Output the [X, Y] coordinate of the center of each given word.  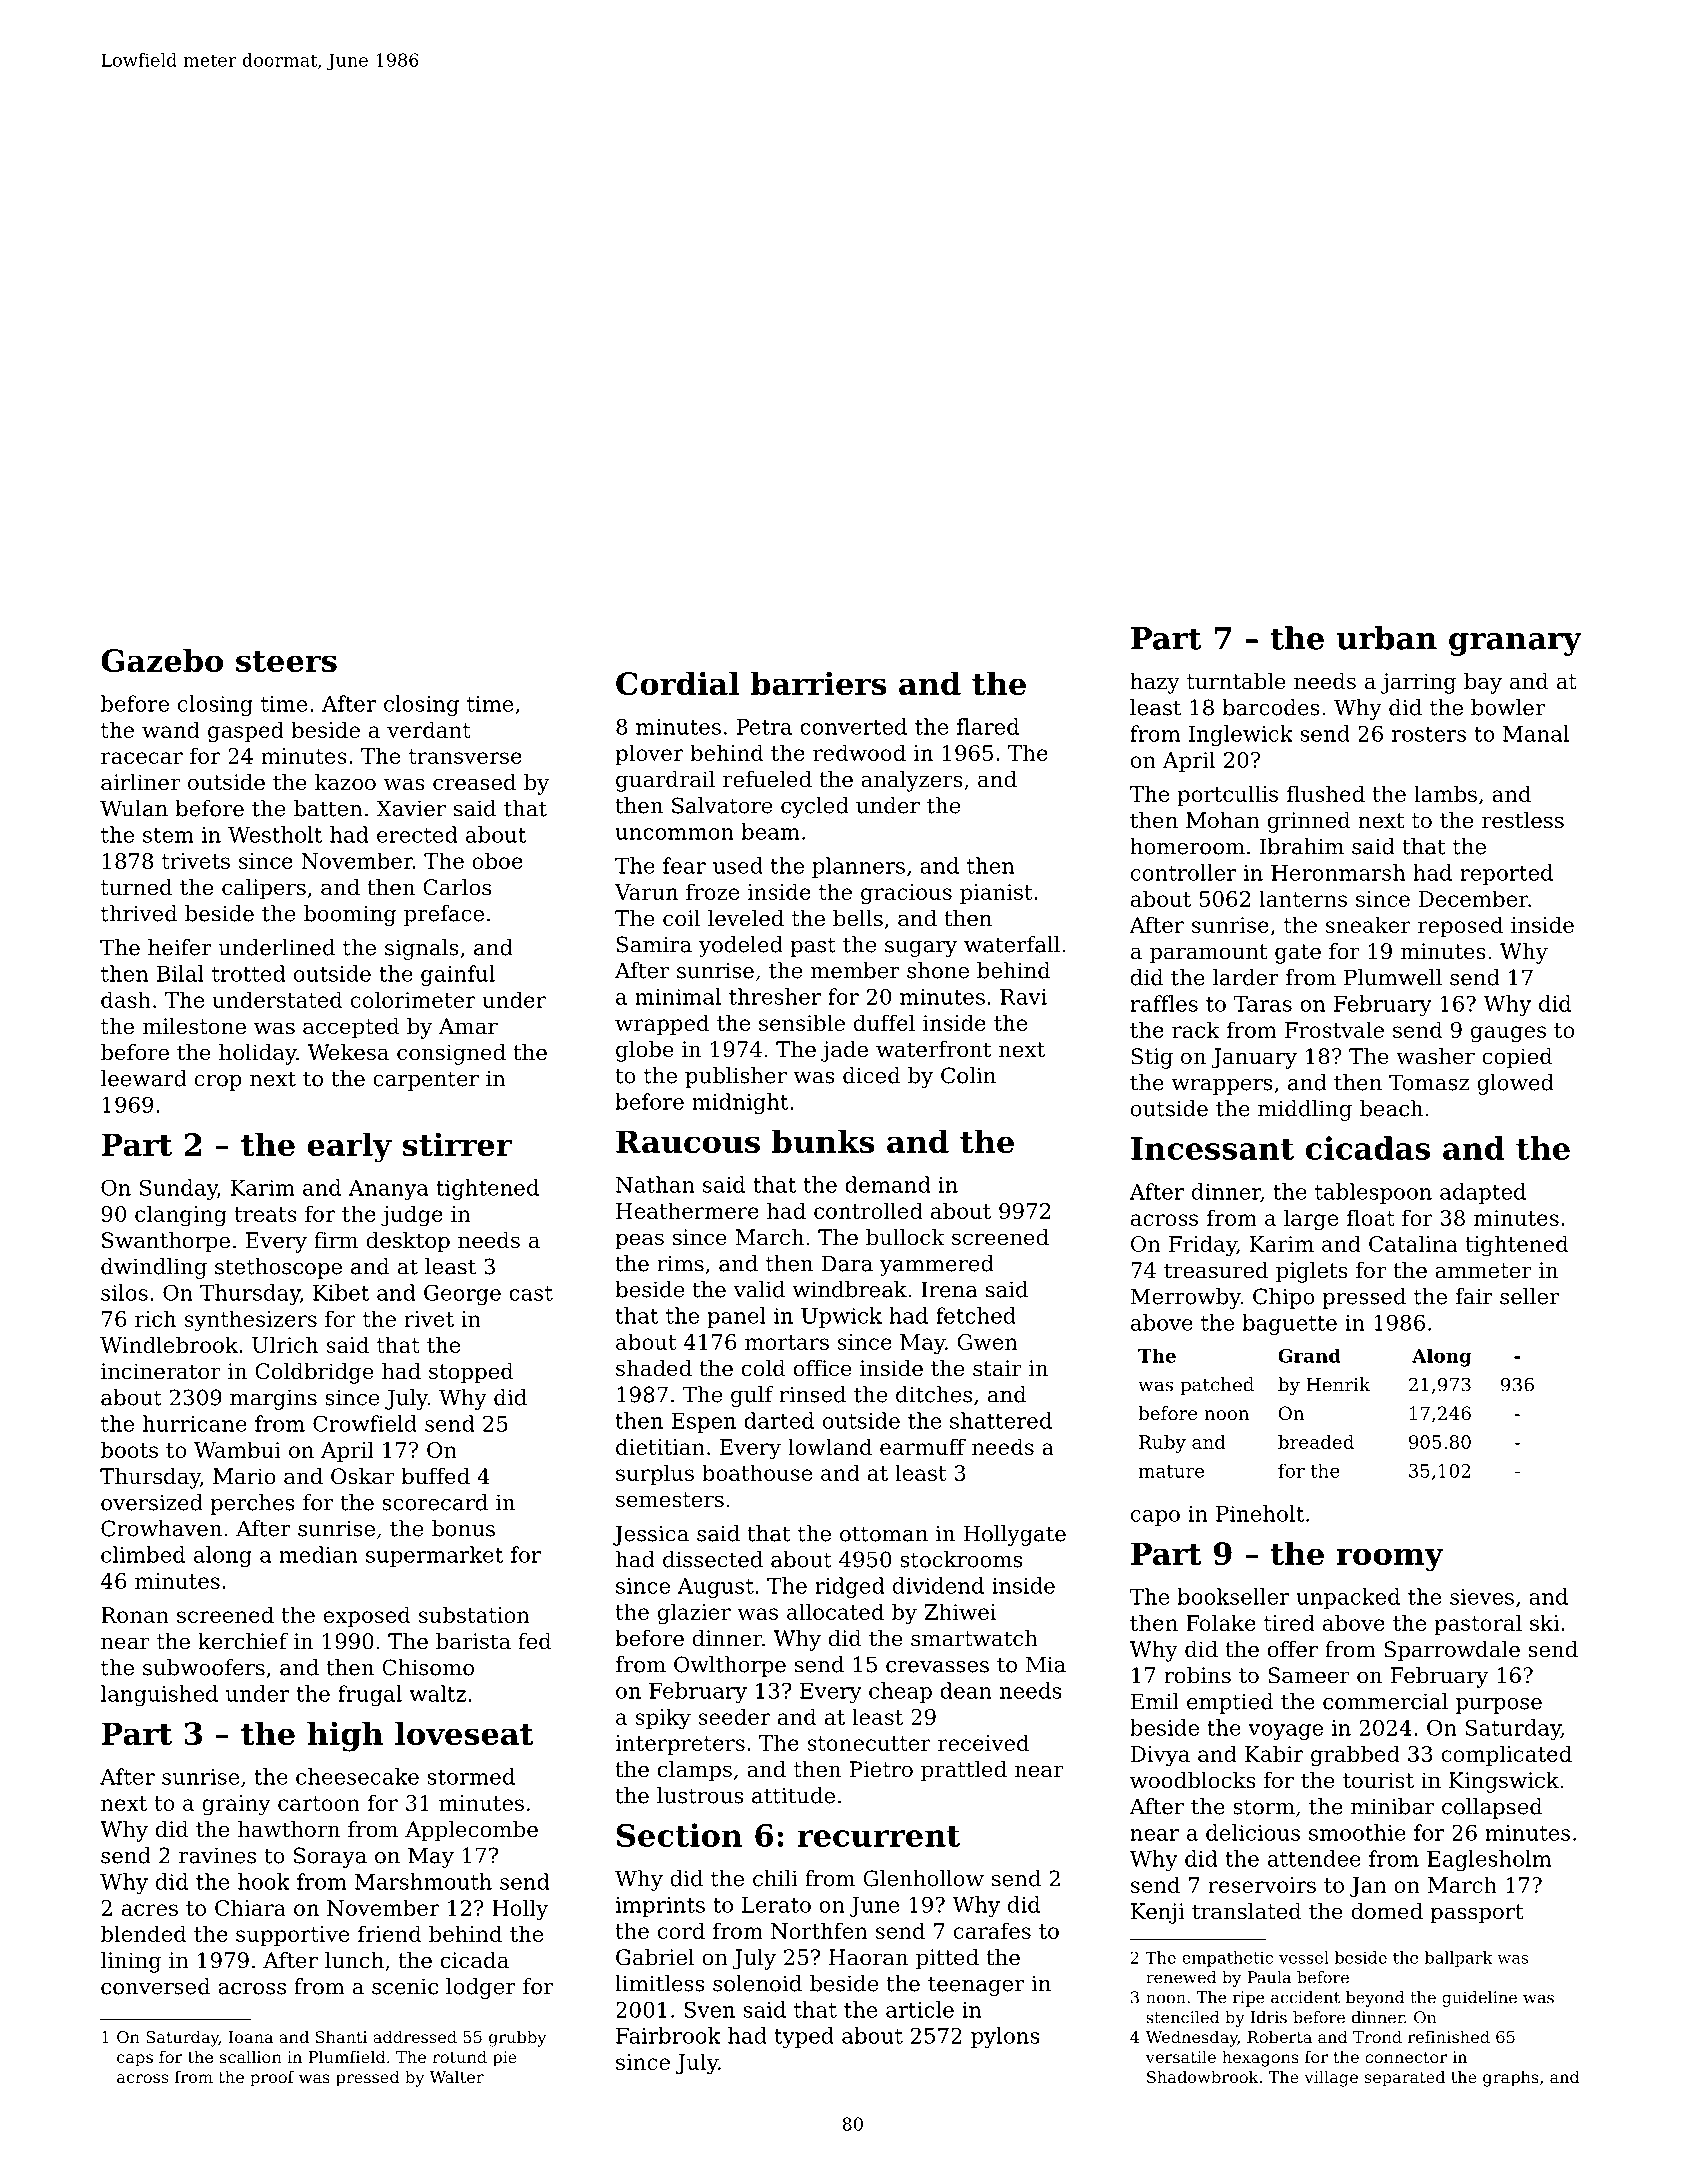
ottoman [884, 1534]
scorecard [435, 1502]
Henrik [1338, 1384]
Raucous [688, 1141]
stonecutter [869, 1743]
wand [171, 729]
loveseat [464, 1733]
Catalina [1413, 1243]
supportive [292, 1936]
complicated [1507, 1755]
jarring [1419, 683]
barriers [818, 683]
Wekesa [348, 1052]
